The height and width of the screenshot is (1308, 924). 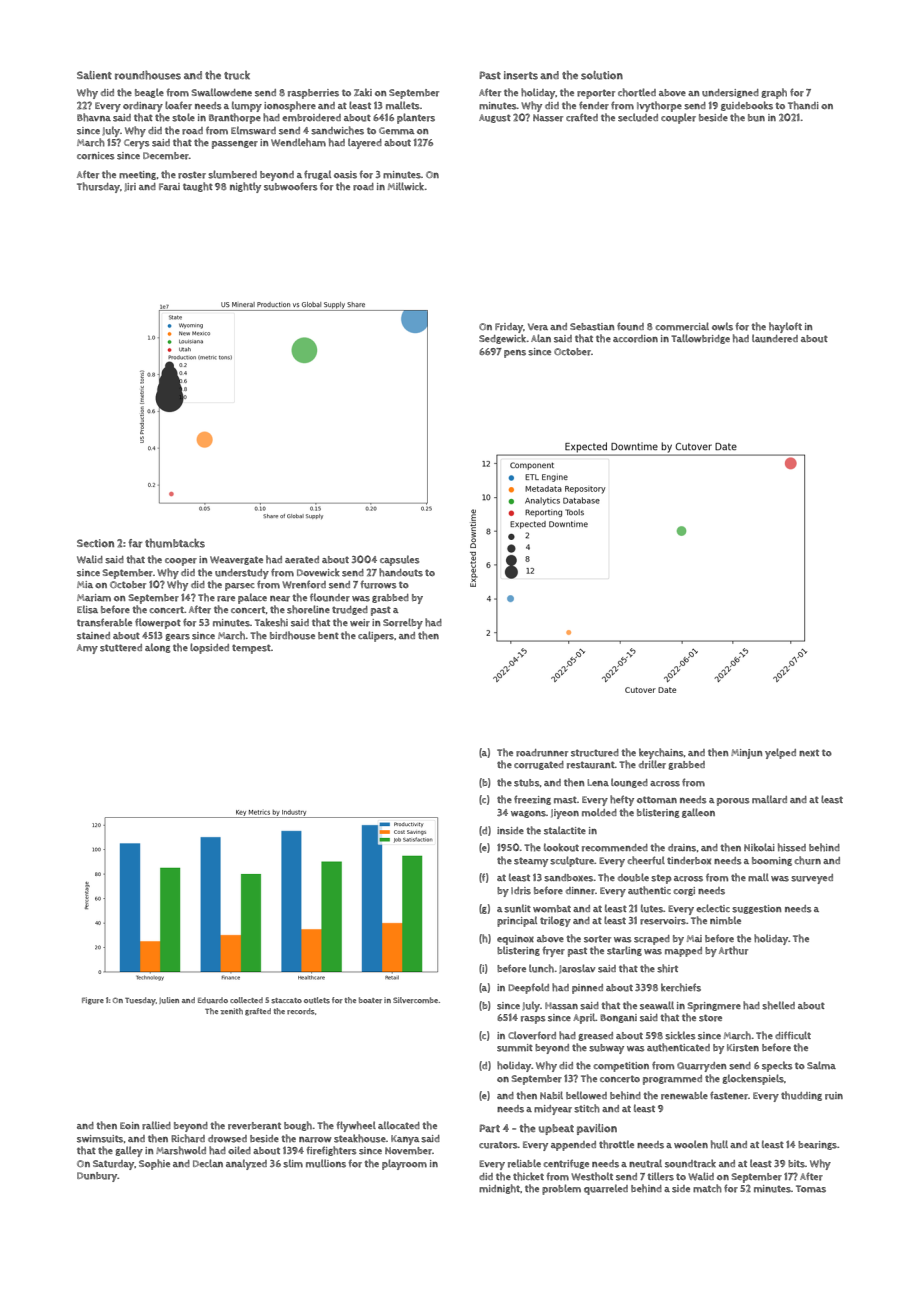 I want to click on Sorrelby, so click(x=403, y=623).
